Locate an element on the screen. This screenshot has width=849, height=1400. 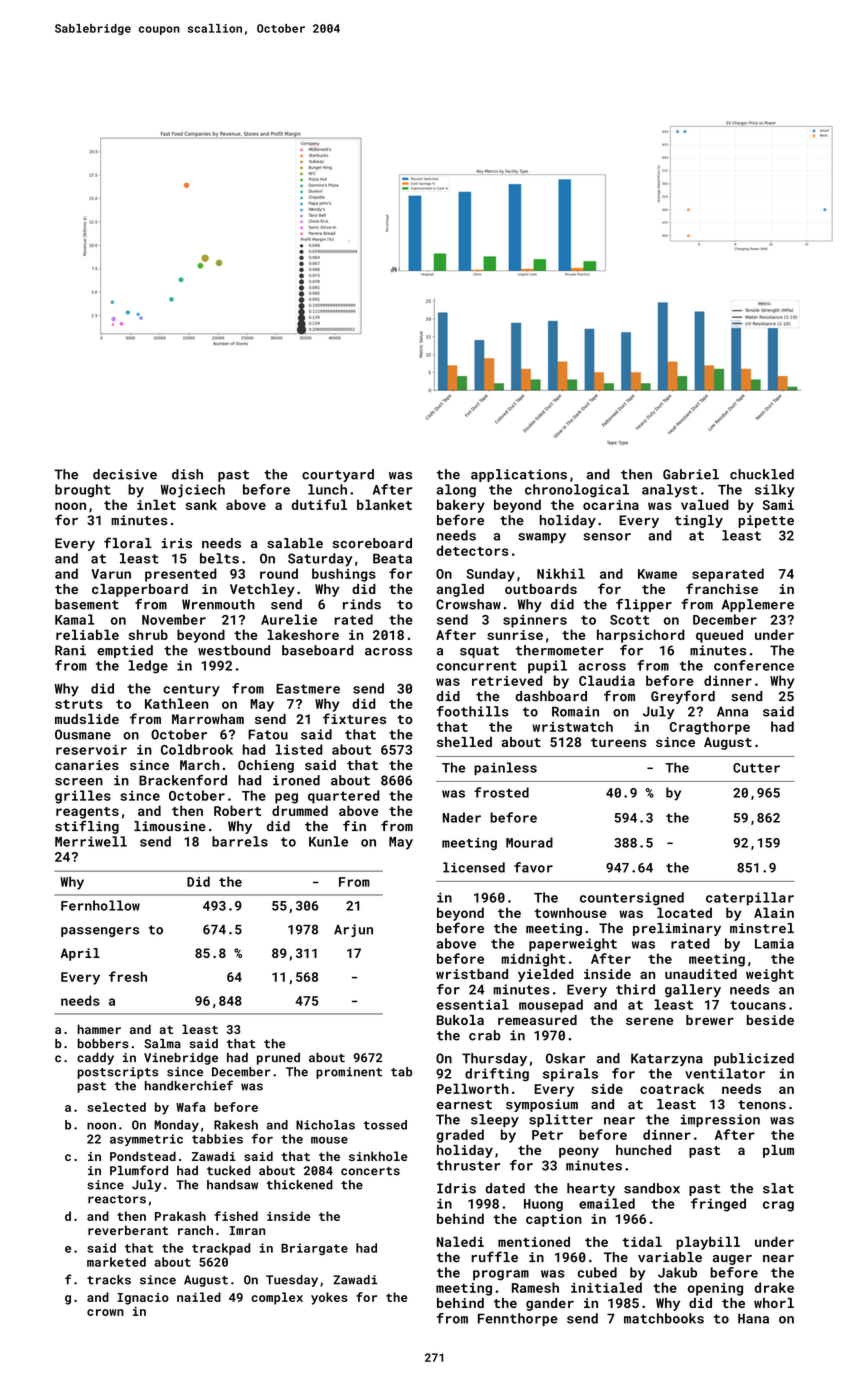
fin is located at coordinates (354, 825).
